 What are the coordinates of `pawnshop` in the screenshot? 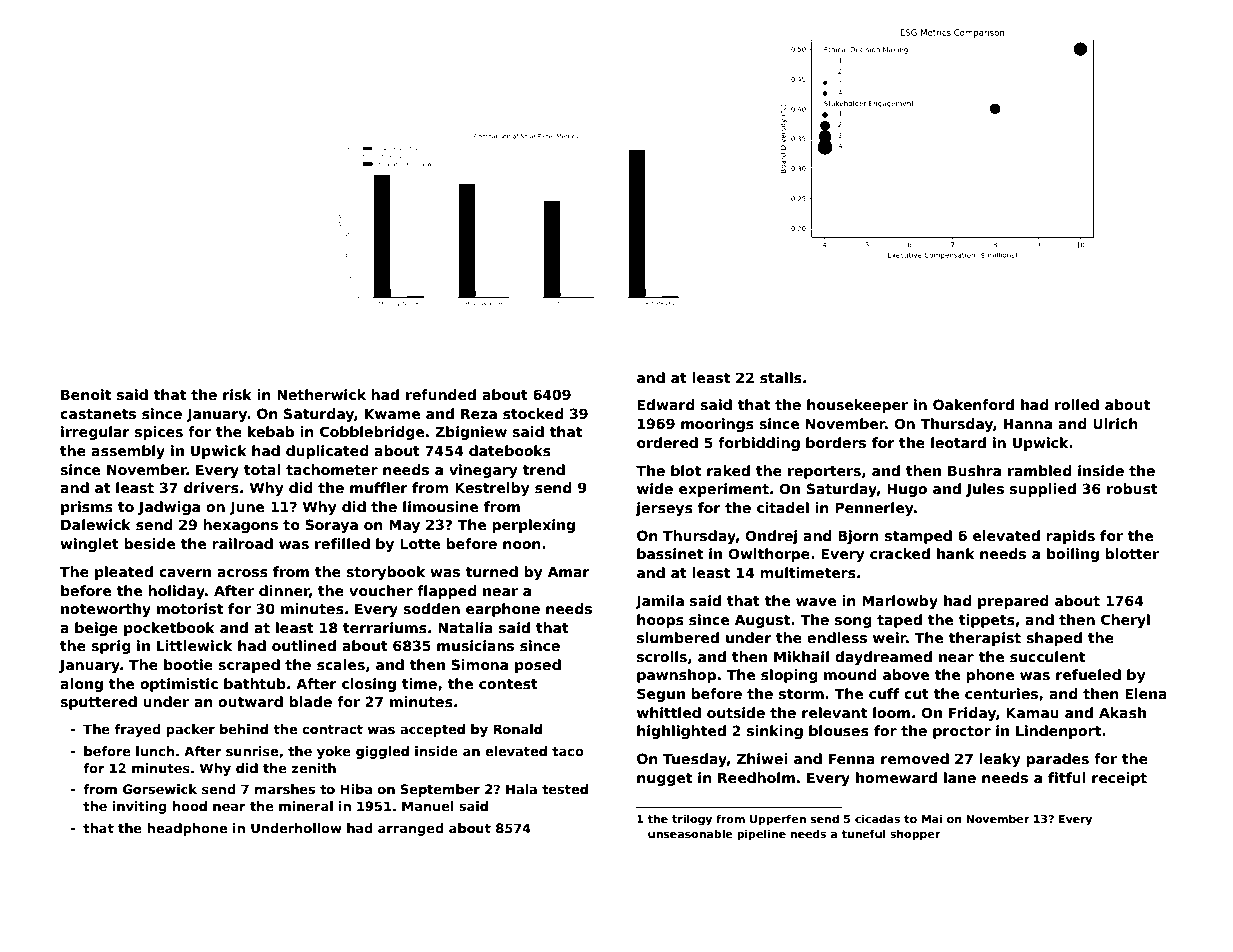 It's located at (676, 676).
